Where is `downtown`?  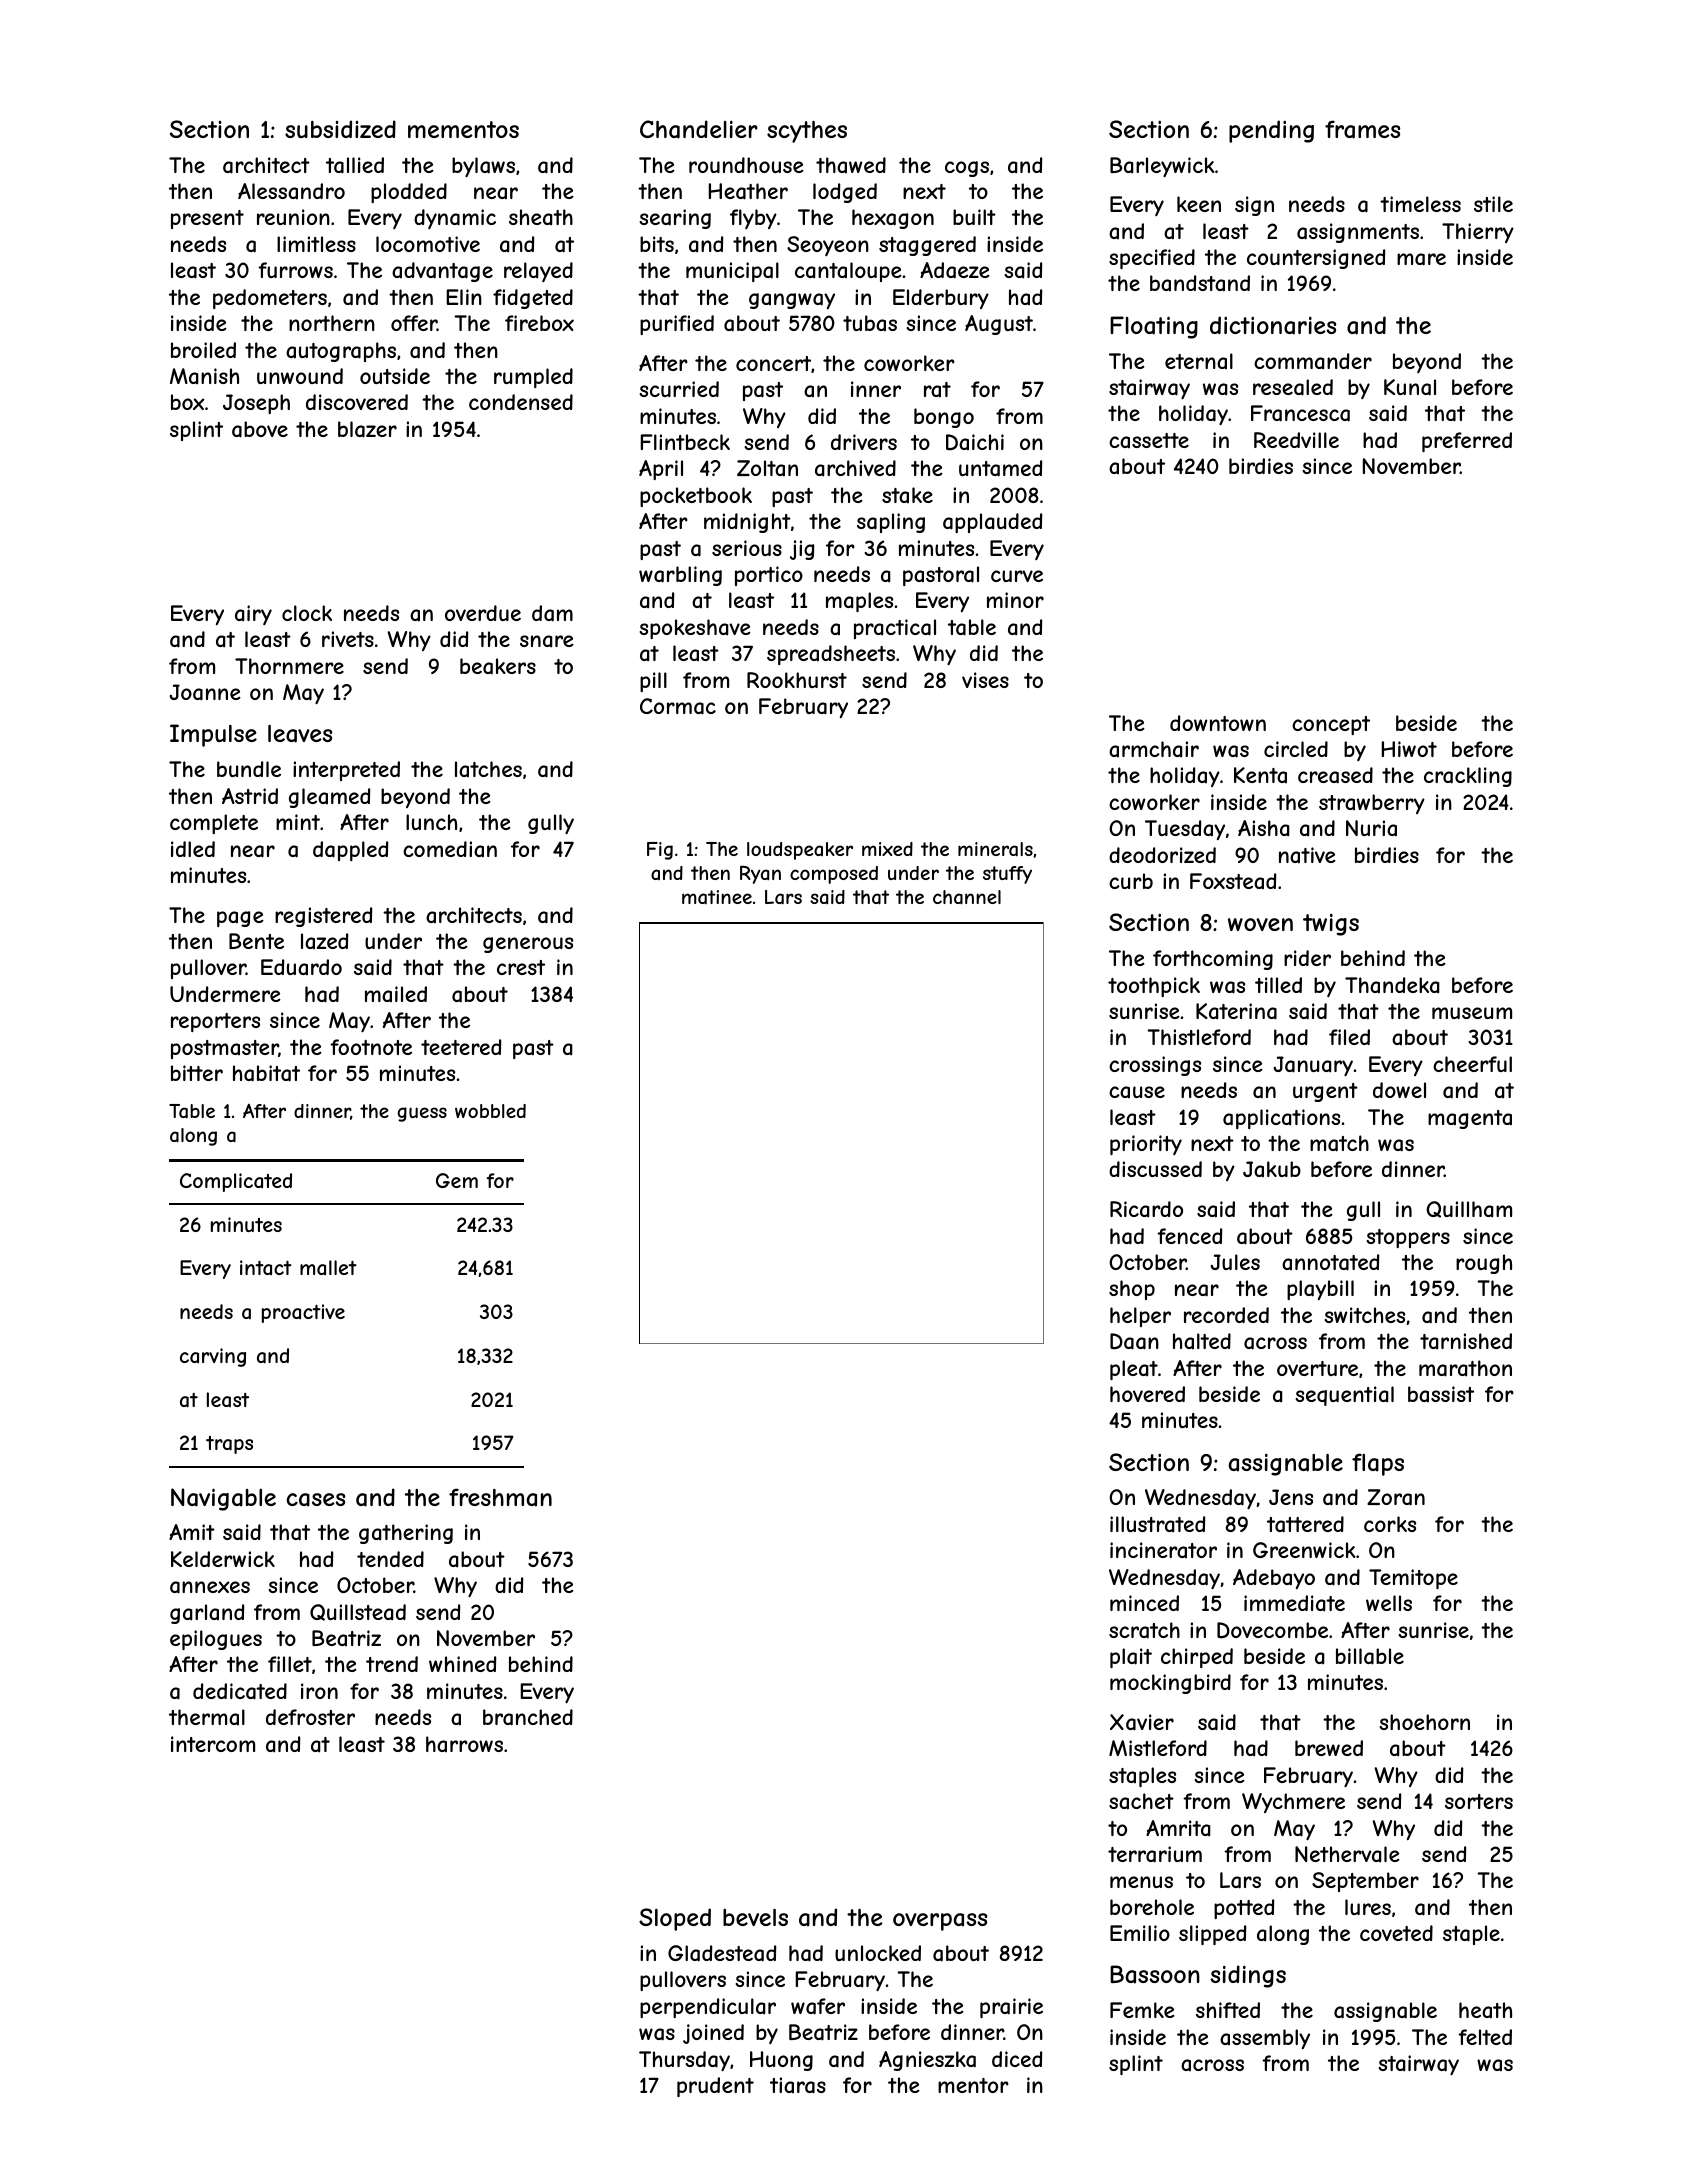 downtown is located at coordinates (1218, 723).
